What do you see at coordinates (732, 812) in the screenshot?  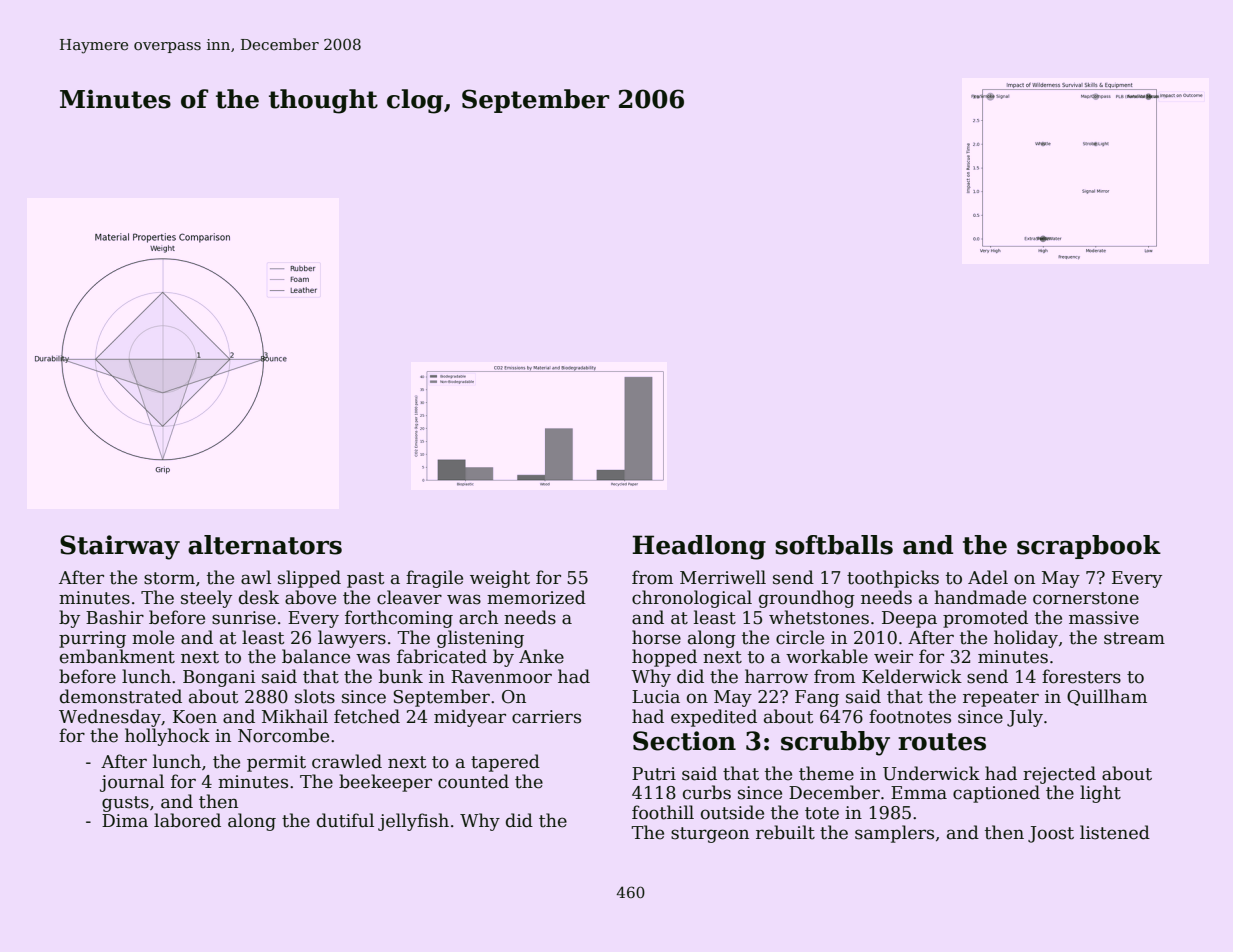 I see `outside` at bounding box center [732, 812].
